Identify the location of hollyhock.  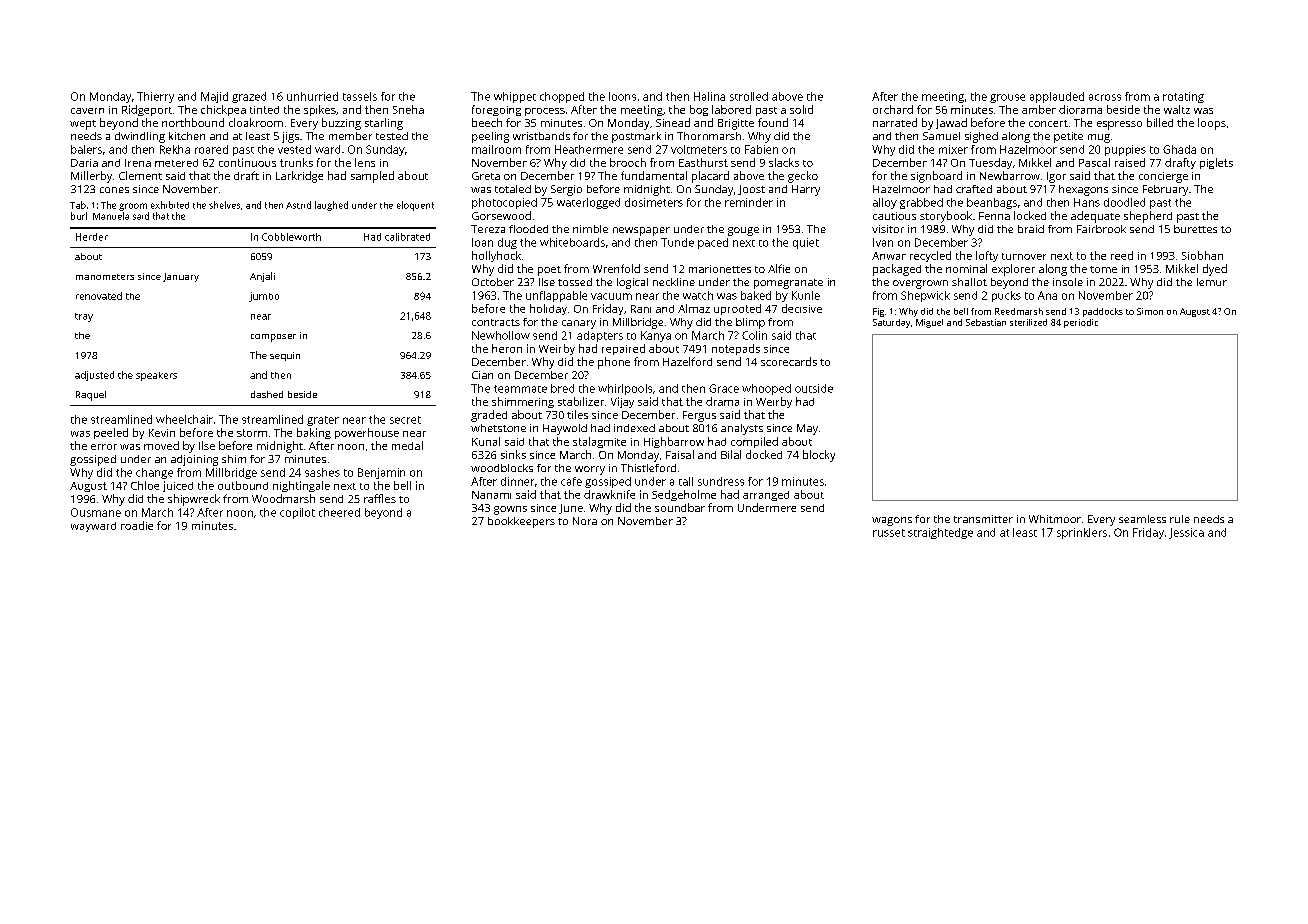
(496, 256).
